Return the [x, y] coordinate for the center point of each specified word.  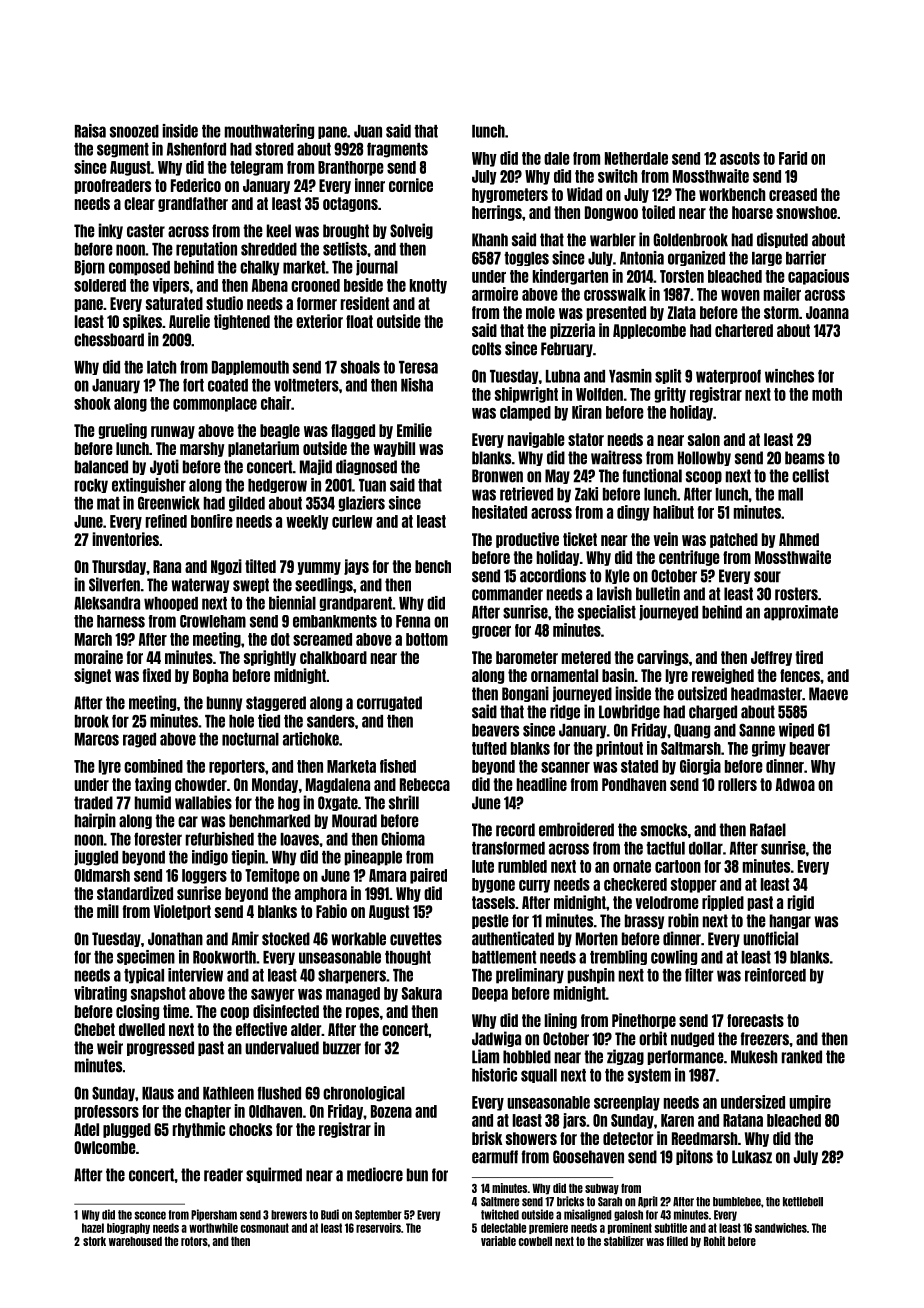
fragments [397, 150]
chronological [364, 1094]
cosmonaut [265, 1228]
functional [652, 475]
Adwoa [795, 784]
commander [507, 594]
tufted [489, 748]
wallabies [203, 802]
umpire [810, 1103]
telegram [256, 168]
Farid [793, 158]
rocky [91, 486]
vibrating [100, 994]
